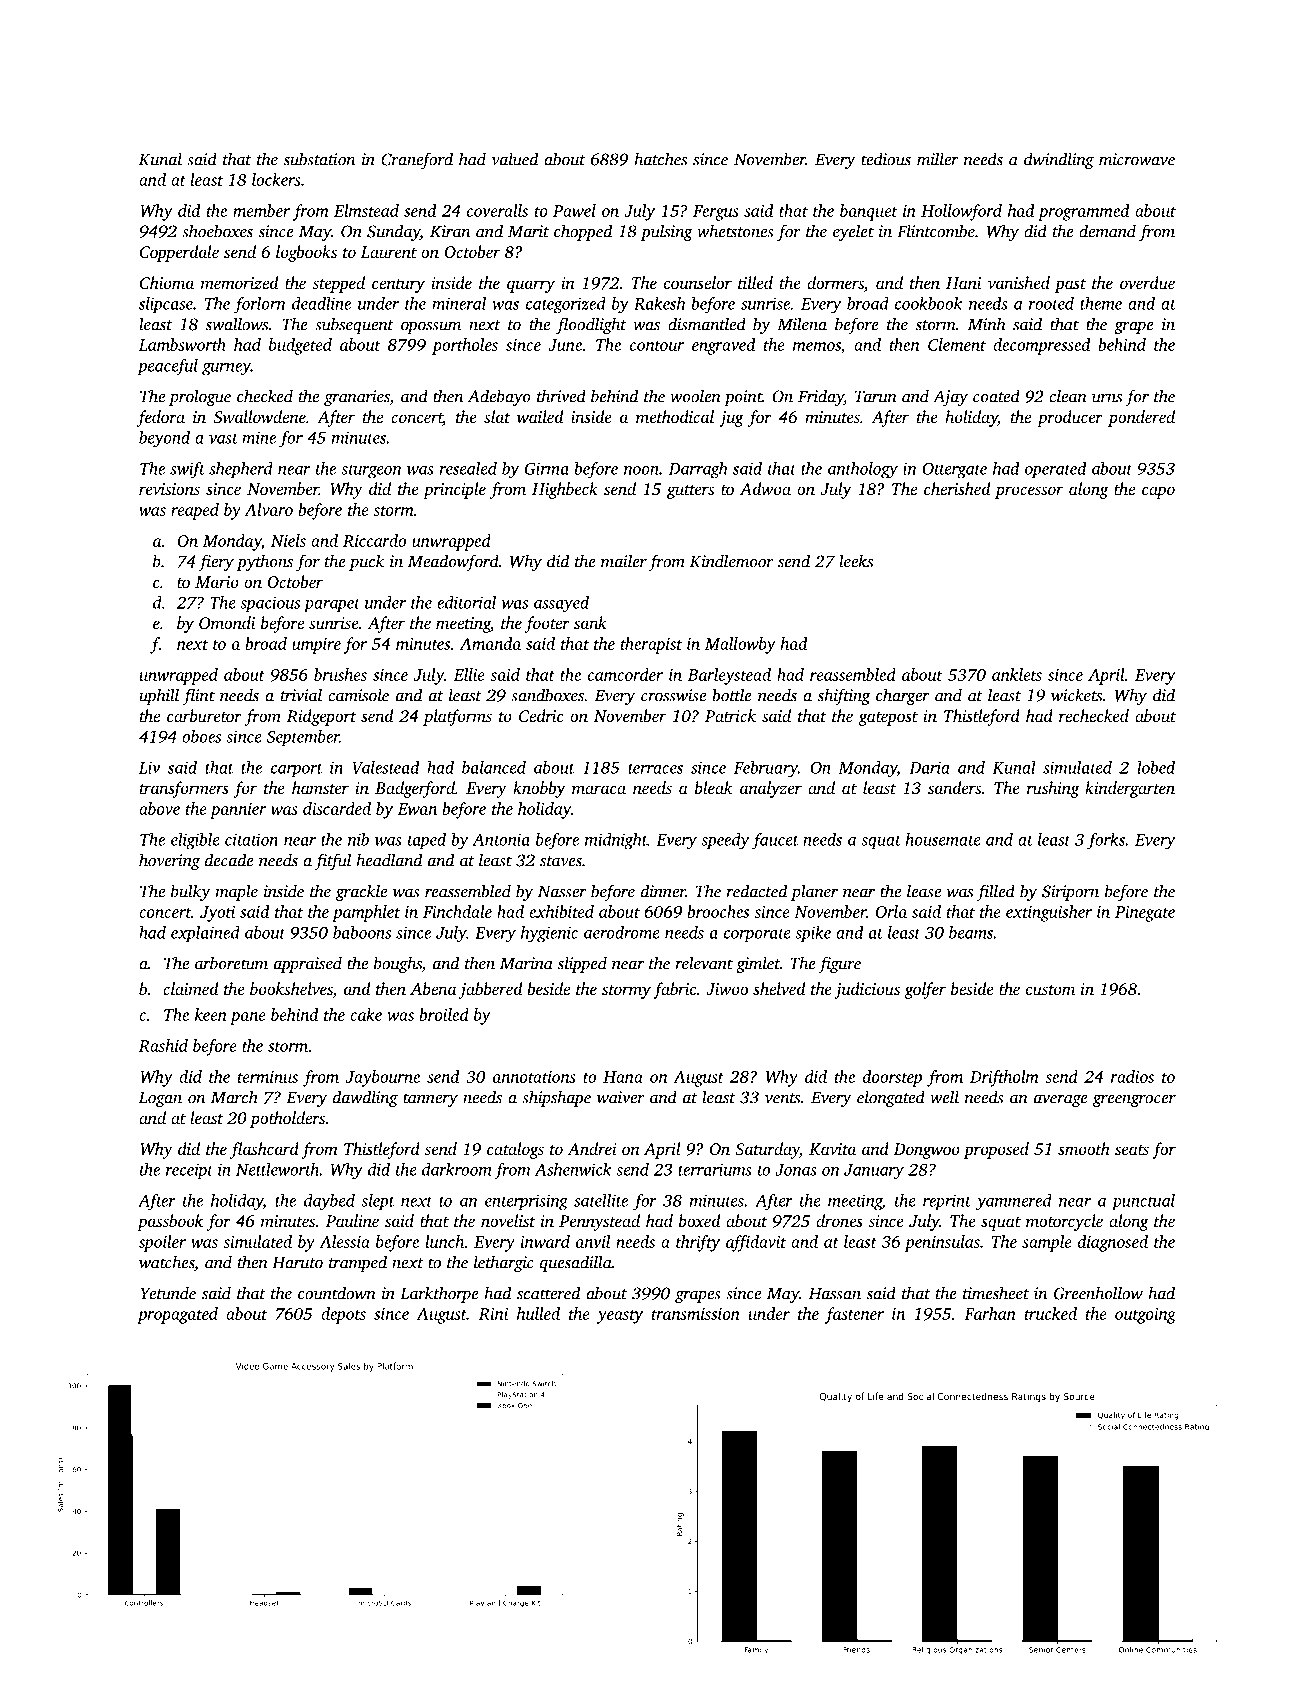  What do you see at coordinates (619, 1317) in the screenshot?
I see `yeasty` at bounding box center [619, 1317].
